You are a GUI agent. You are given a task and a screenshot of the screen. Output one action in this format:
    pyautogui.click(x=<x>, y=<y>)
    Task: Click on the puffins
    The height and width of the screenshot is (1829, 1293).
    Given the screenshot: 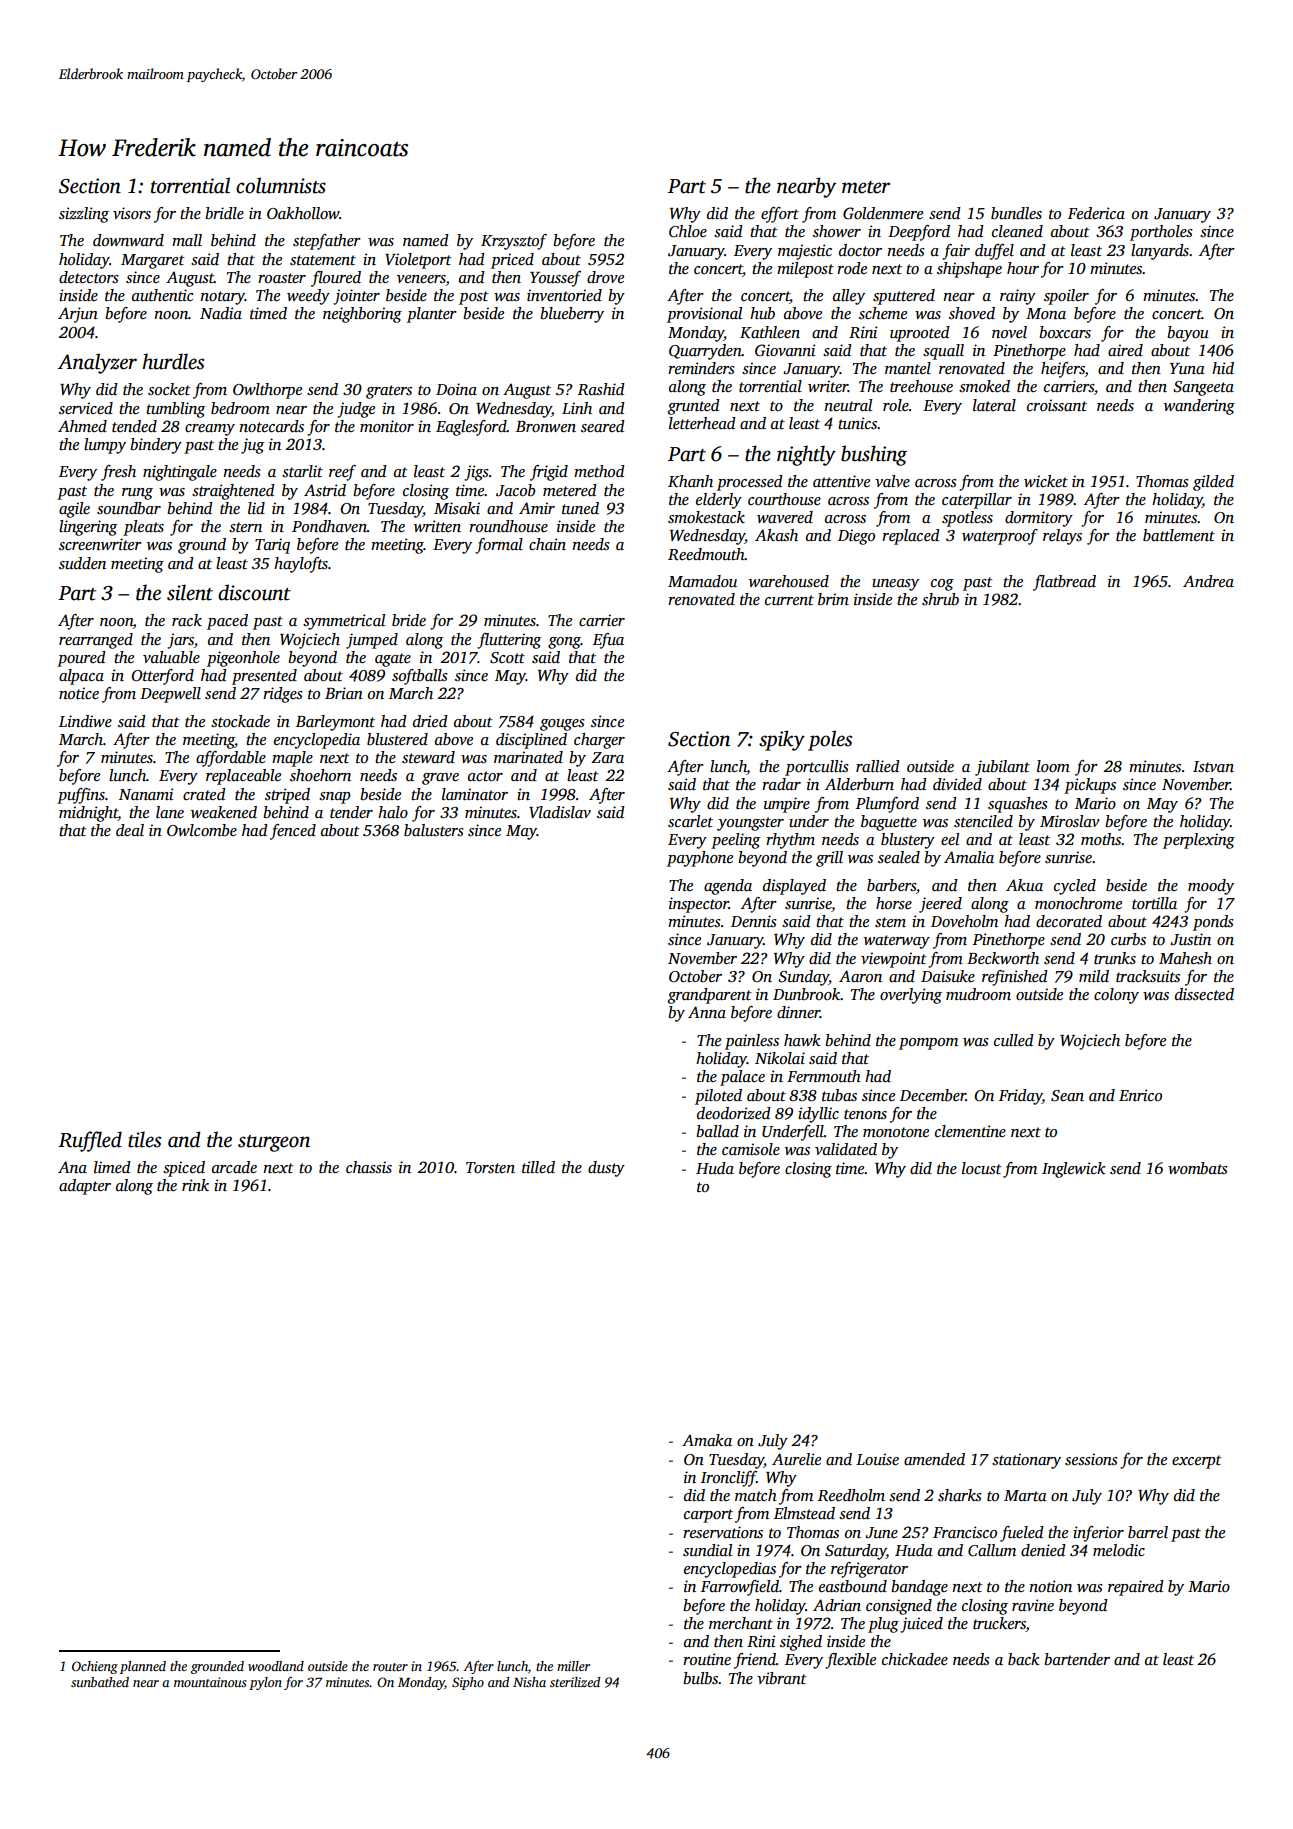 What is the action you would take?
    pyautogui.click(x=81, y=796)
